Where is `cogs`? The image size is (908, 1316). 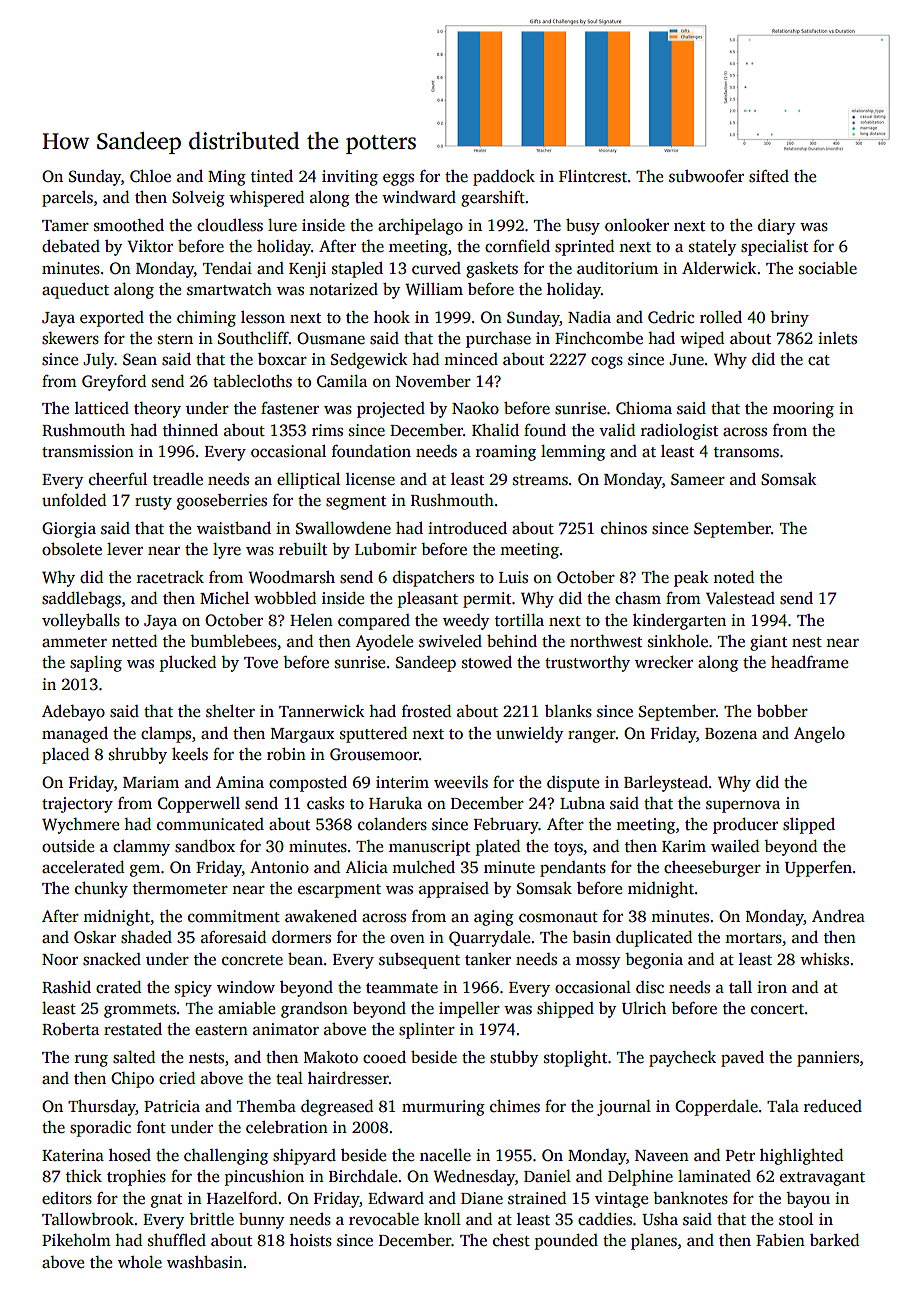
cogs is located at coordinates (607, 362).
